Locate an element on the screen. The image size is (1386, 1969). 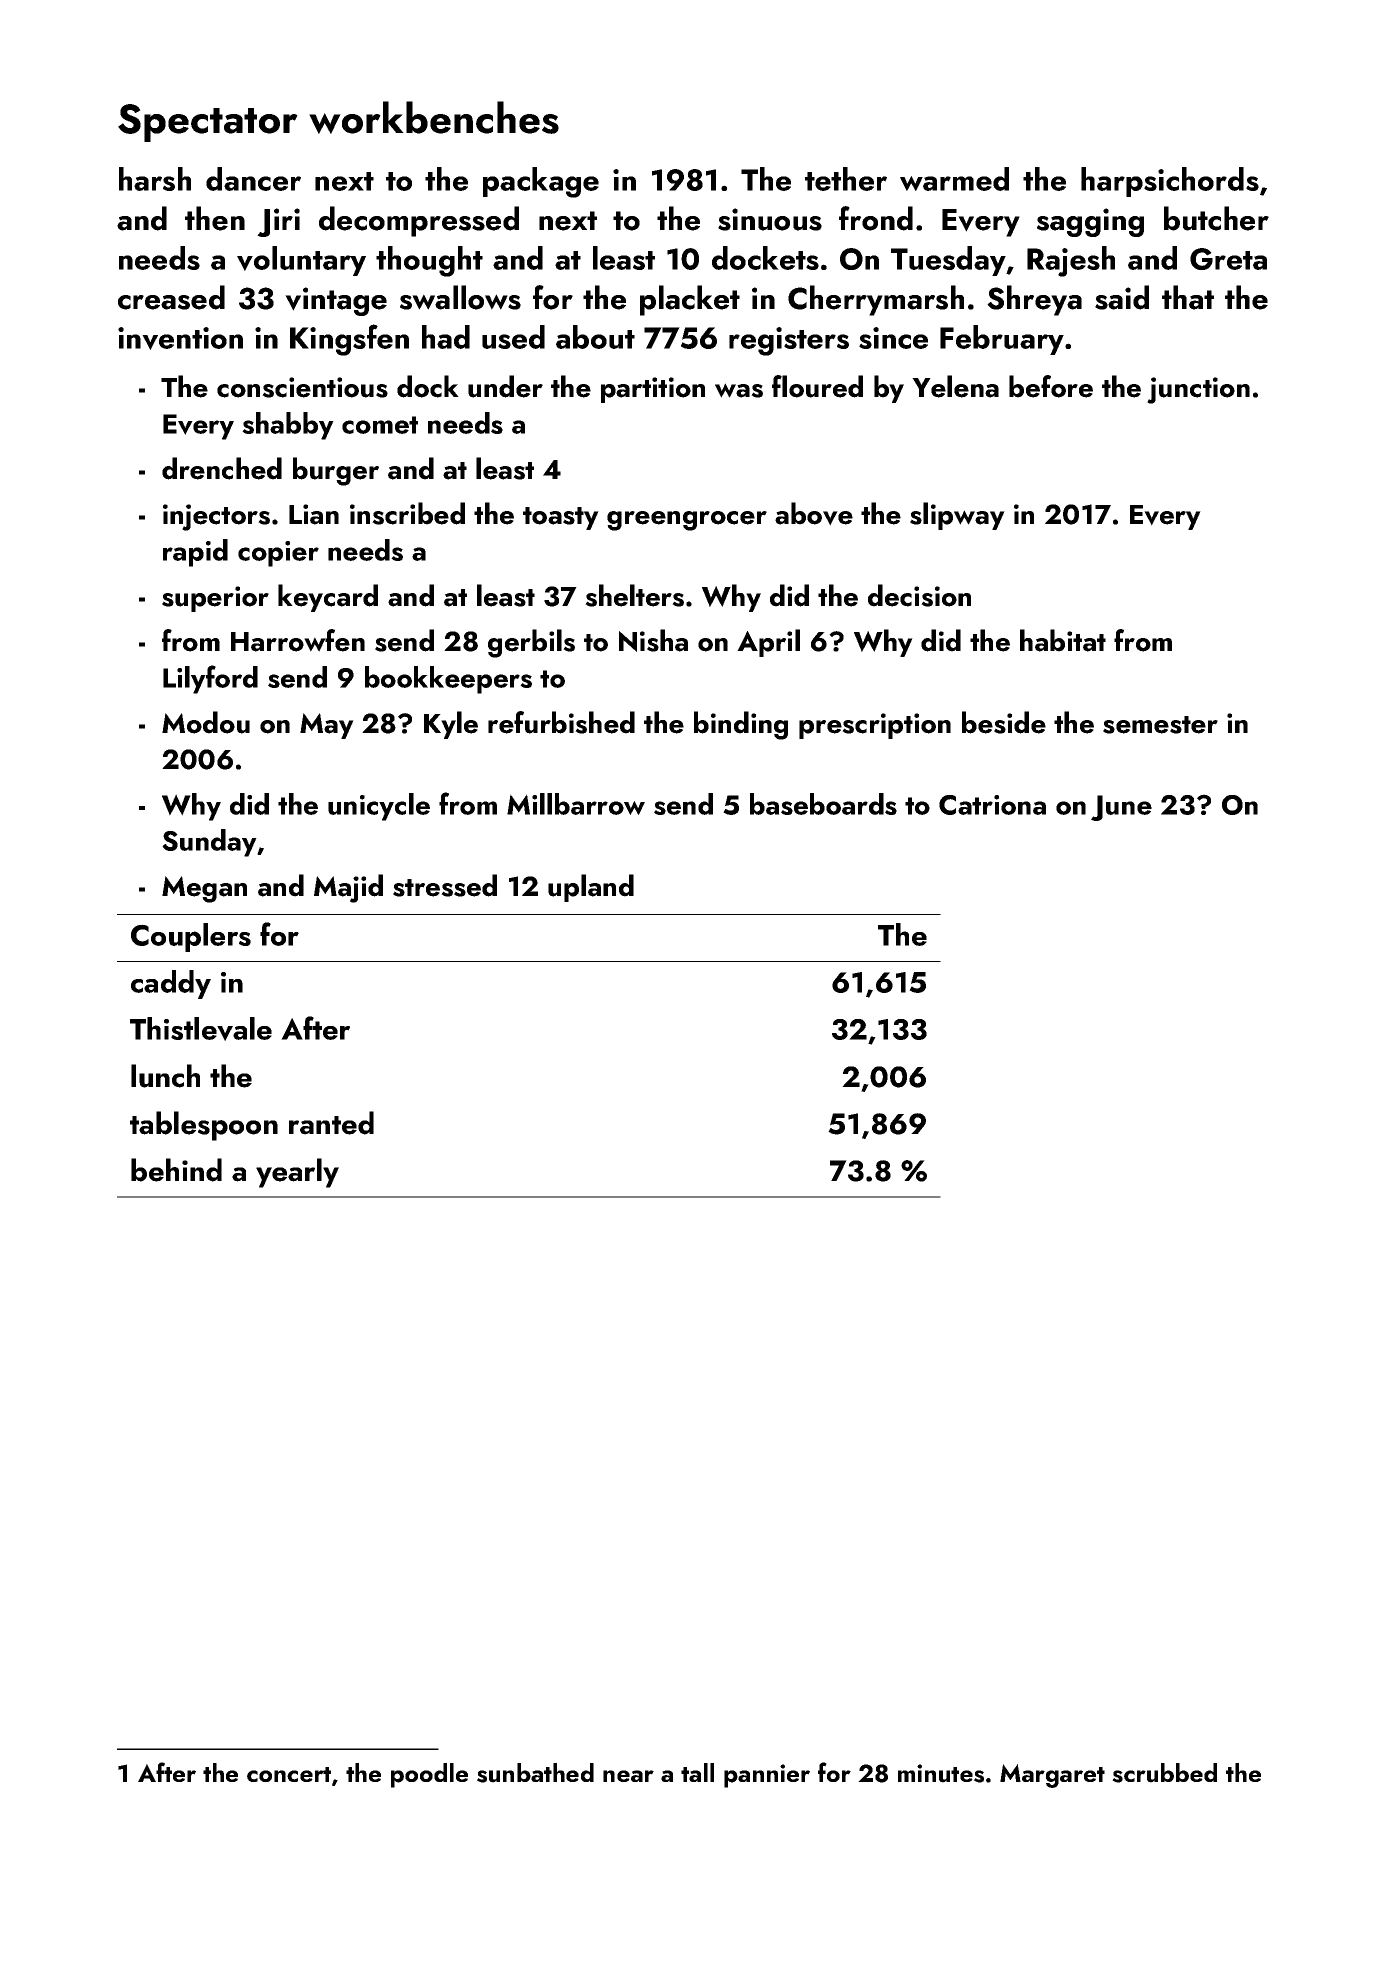
ranted is located at coordinates (331, 1123).
